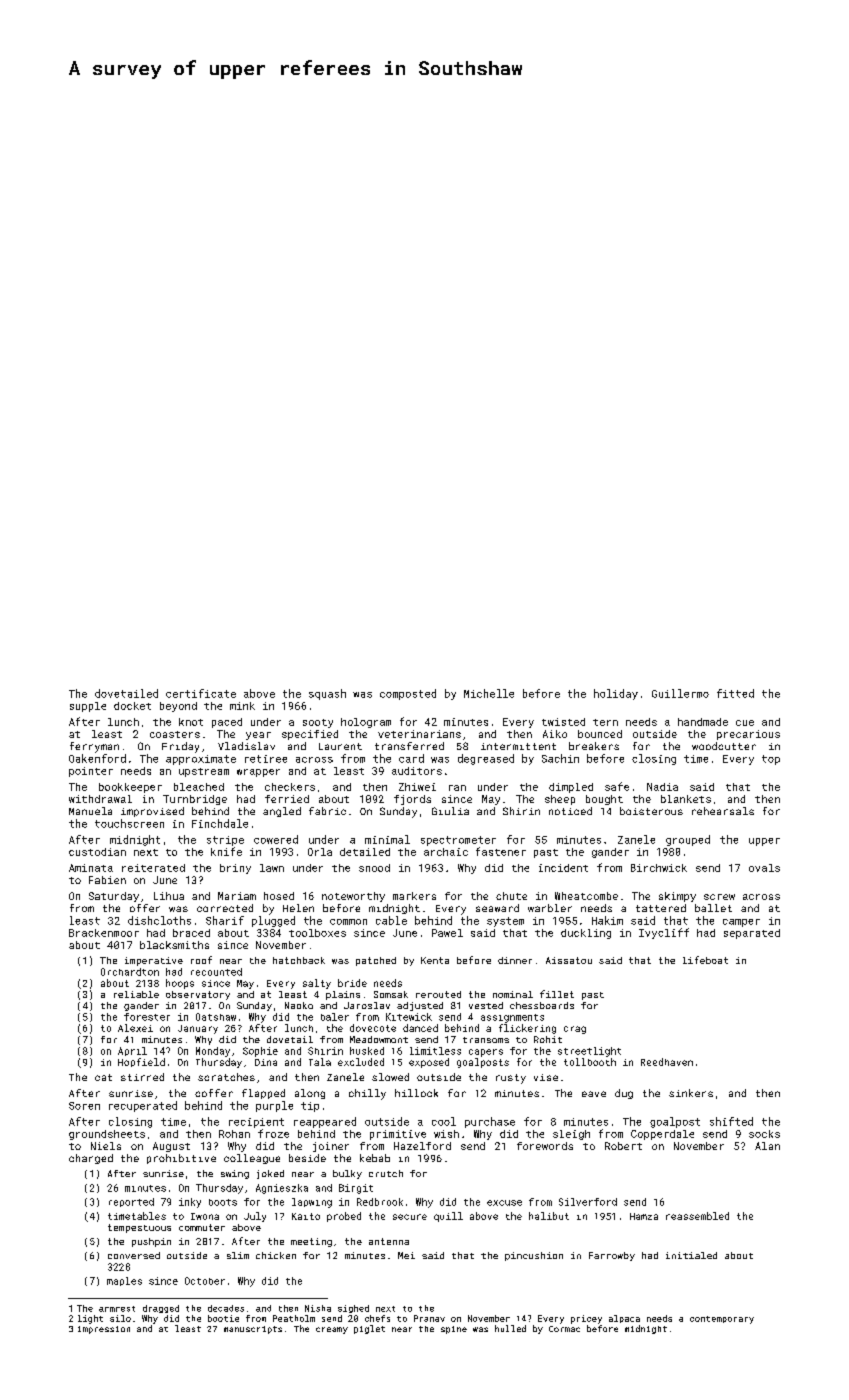 This image has width=849, height=1400. What do you see at coordinates (722, 1320) in the image?
I see `contemporary` at bounding box center [722, 1320].
